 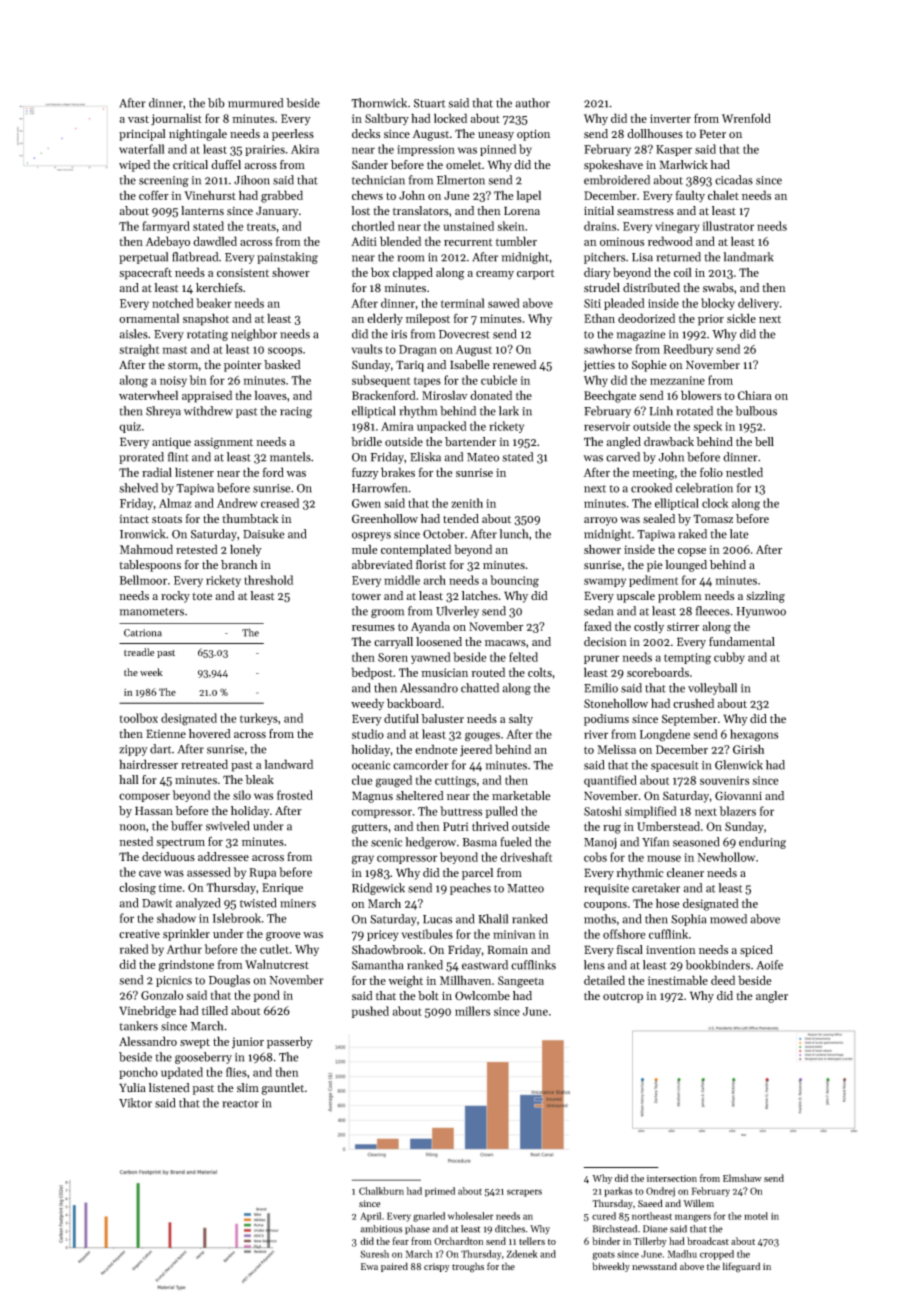 What do you see at coordinates (623, 998) in the screenshot?
I see `outcrop` at bounding box center [623, 998].
